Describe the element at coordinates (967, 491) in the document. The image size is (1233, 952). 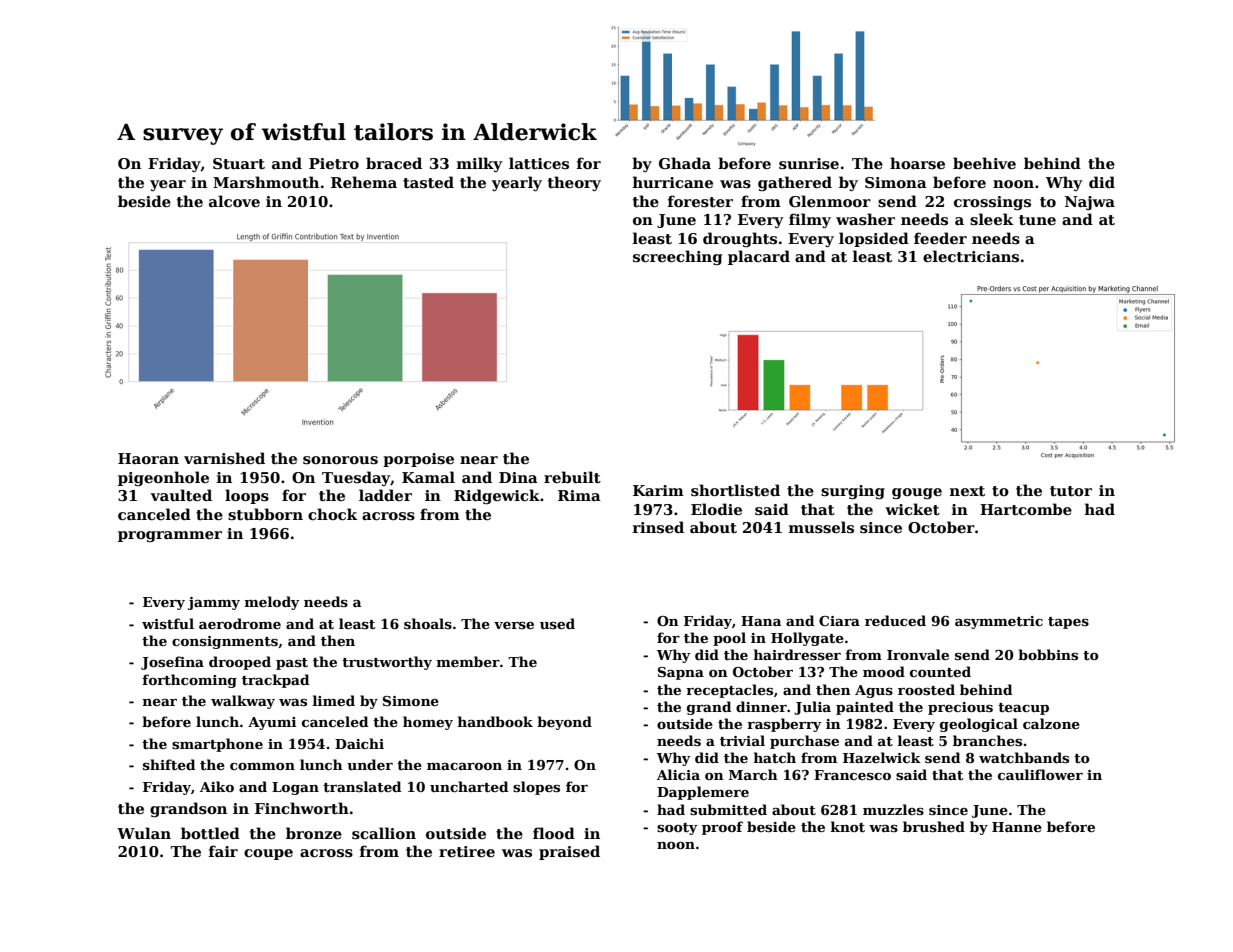
I see `next` at that location.
